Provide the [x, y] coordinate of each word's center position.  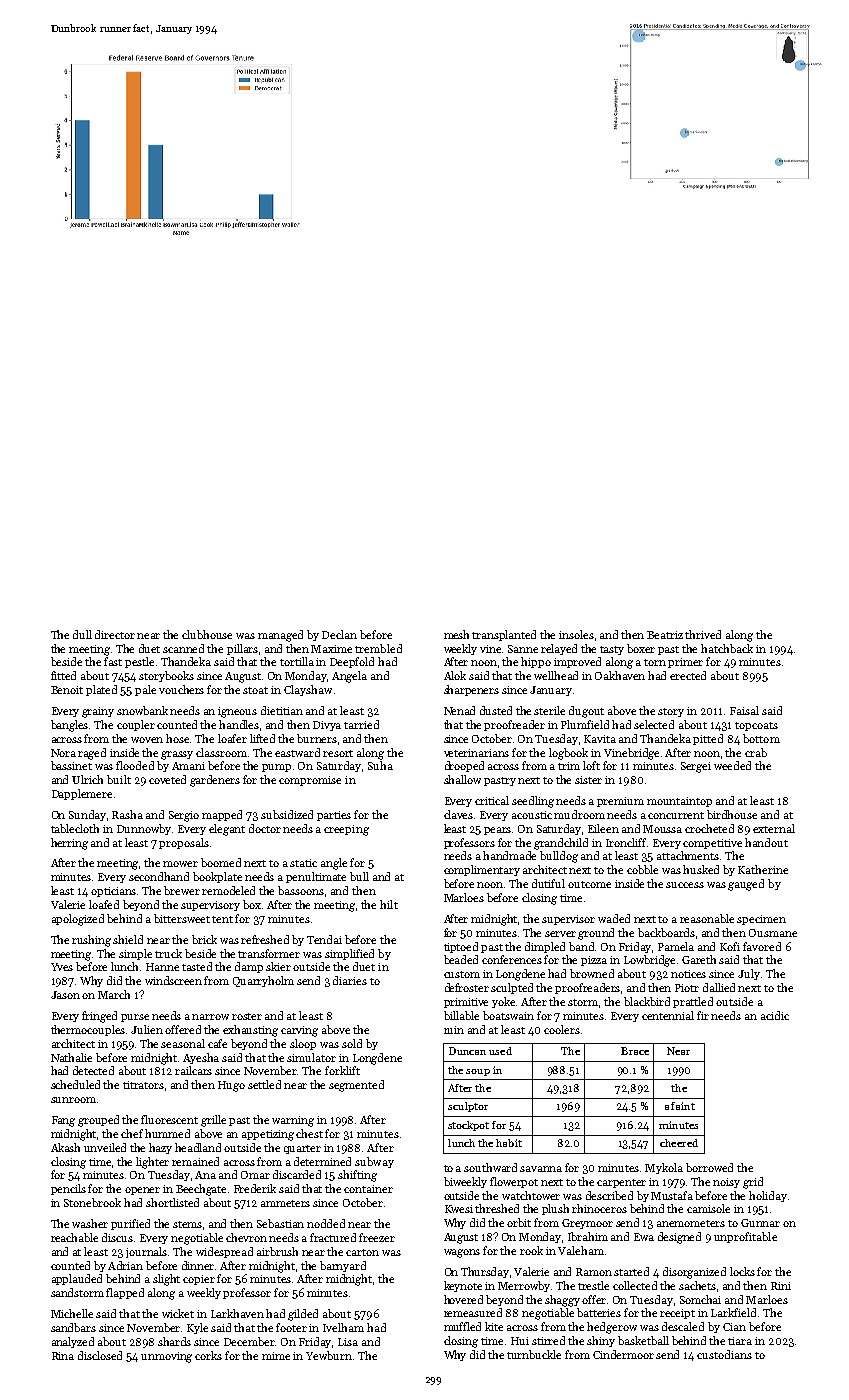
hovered [463, 1299]
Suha [380, 765]
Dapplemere [82, 794]
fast [113, 661]
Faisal [744, 710]
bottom [761, 738]
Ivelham [343, 1327]
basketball [643, 1340]
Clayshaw [308, 690]
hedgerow [612, 1328]
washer [90, 1223]
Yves [62, 967]
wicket [178, 1313]
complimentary [482, 870]
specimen [761, 920]
